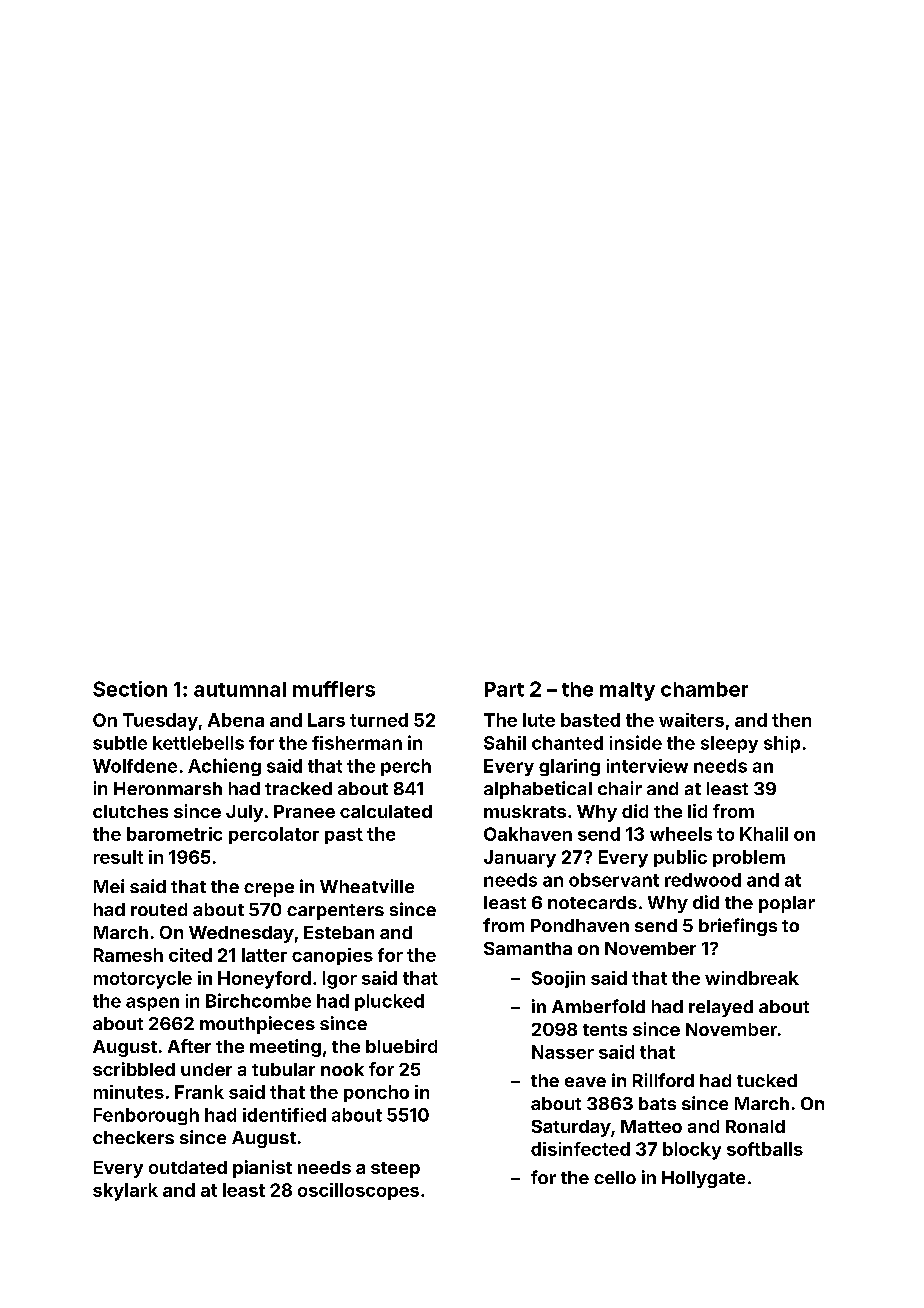  What do you see at coordinates (130, 811) in the screenshot?
I see `clutches` at bounding box center [130, 811].
